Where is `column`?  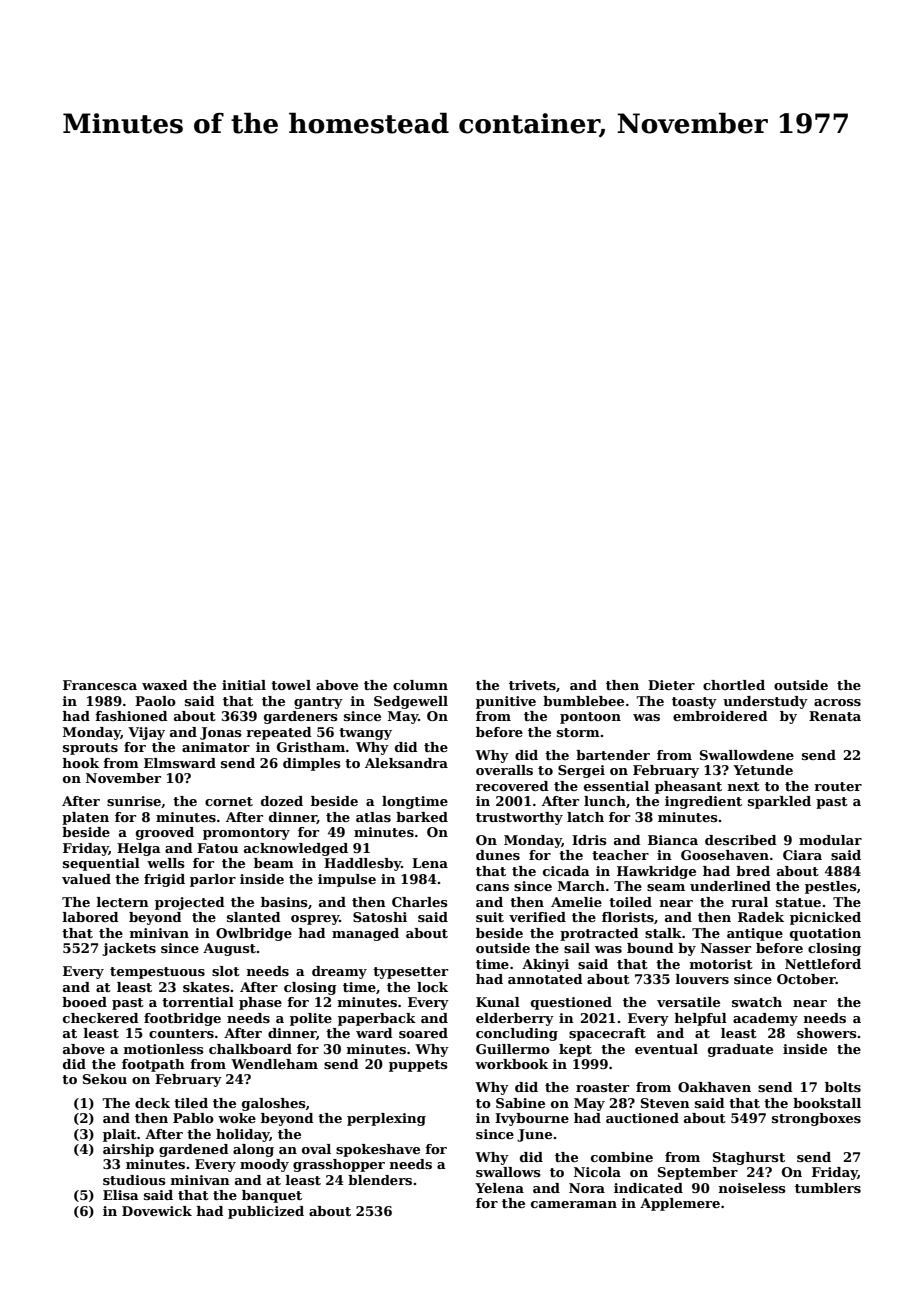 column is located at coordinates (420, 685).
